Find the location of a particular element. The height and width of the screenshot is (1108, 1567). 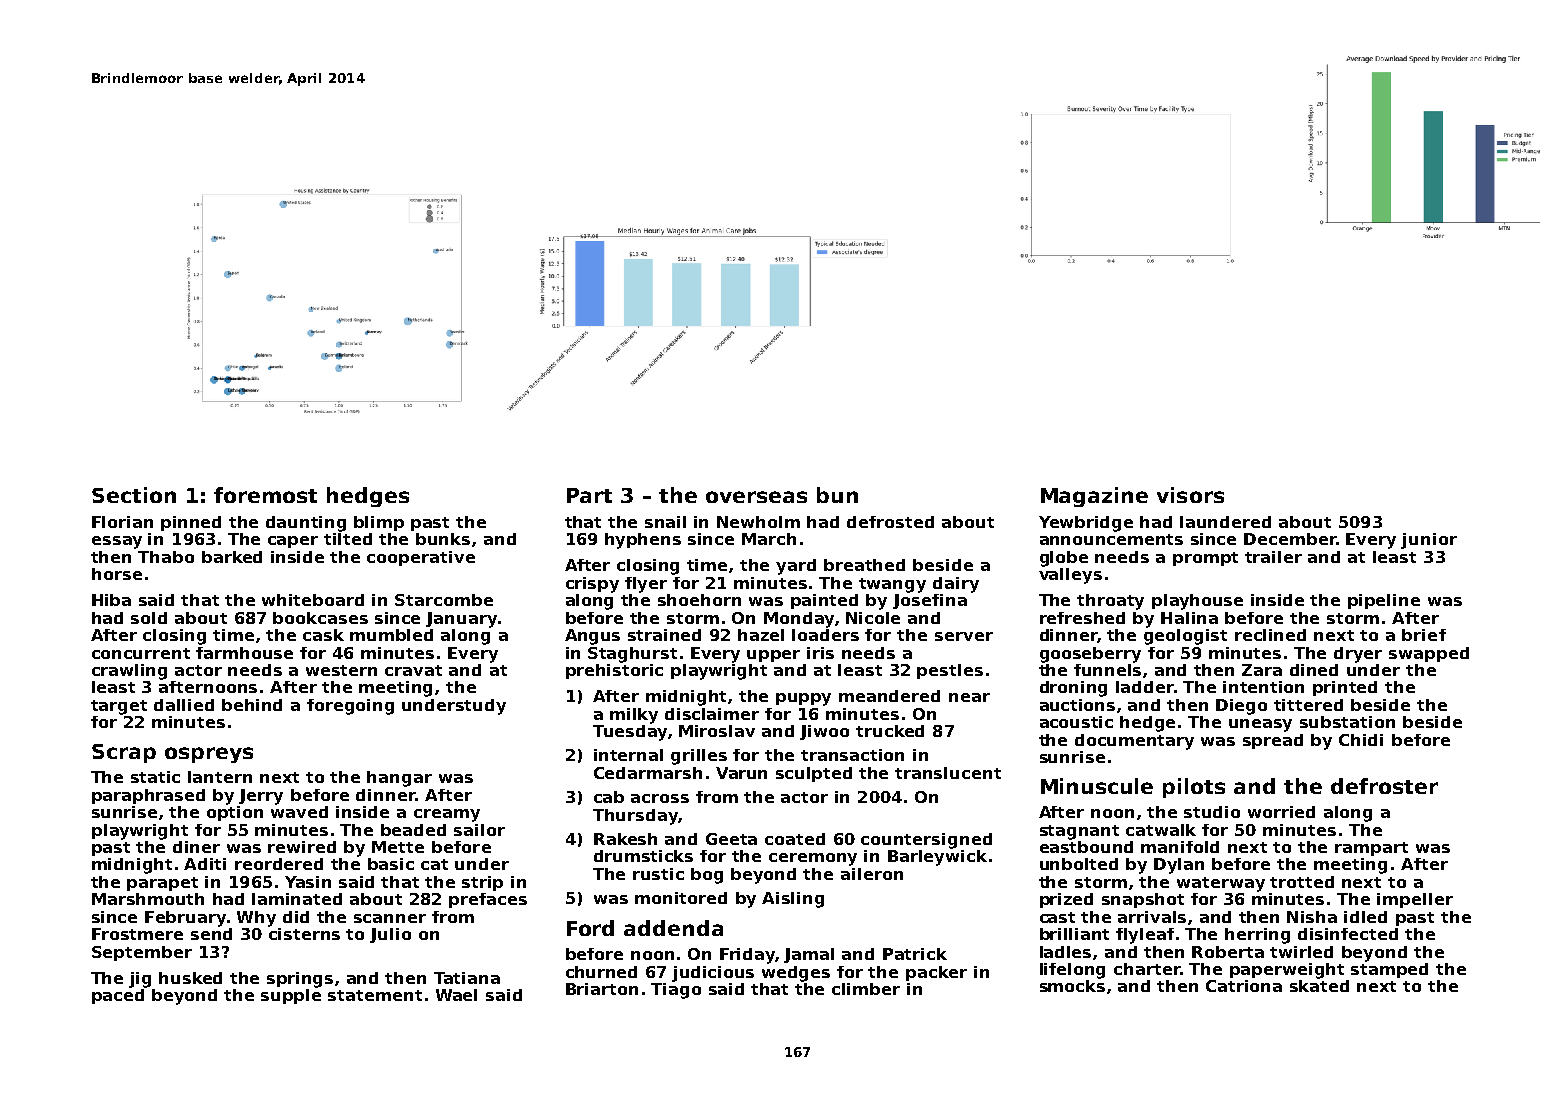

Aisling is located at coordinates (793, 900).
